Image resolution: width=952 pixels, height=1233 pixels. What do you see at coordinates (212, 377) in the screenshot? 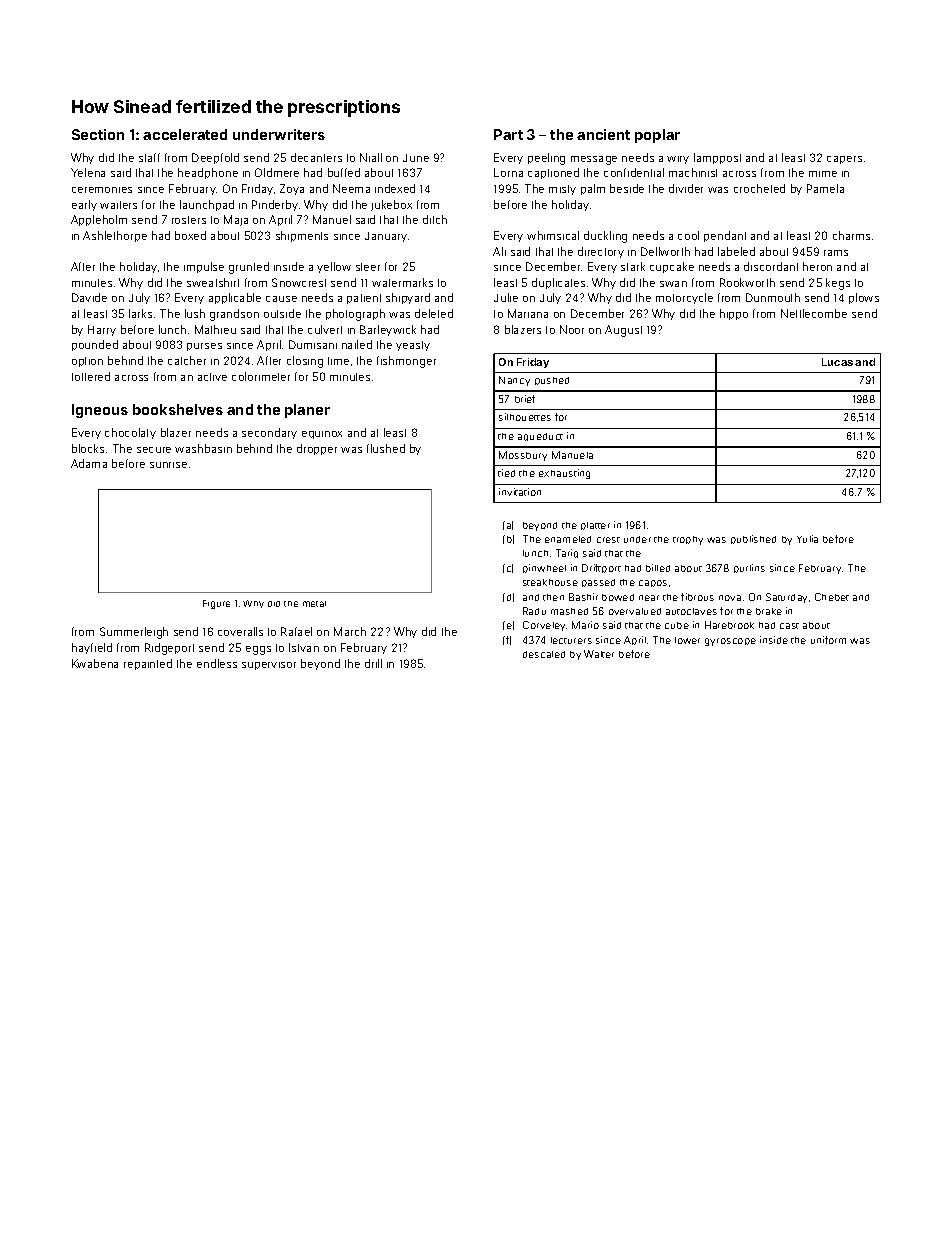
I see `active` at bounding box center [212, 377].
